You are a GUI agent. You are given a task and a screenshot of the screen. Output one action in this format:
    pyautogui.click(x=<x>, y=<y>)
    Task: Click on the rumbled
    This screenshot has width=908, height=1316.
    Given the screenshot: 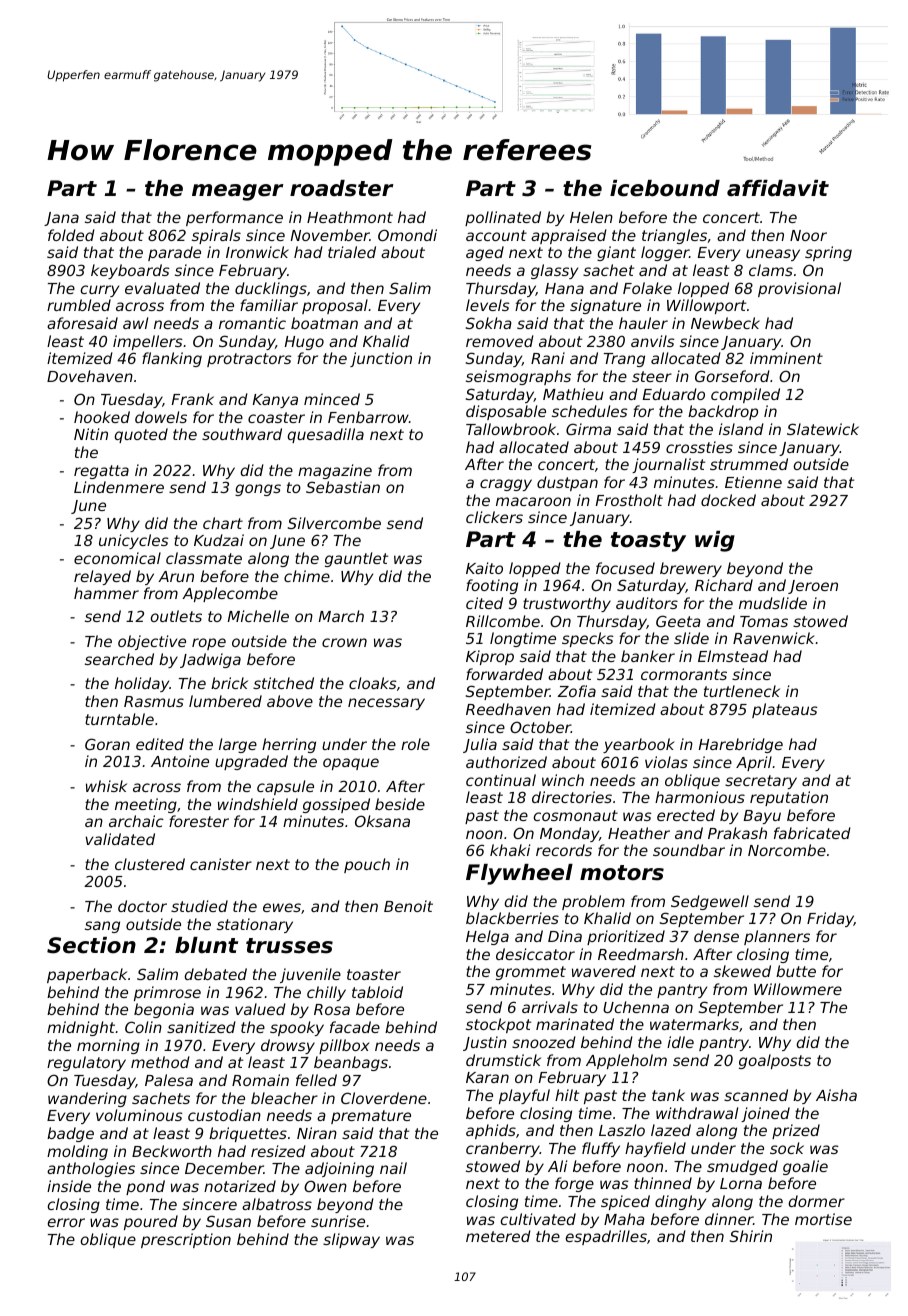 What is the action you would take?
    pyautogui.click(x=79, y=305)
